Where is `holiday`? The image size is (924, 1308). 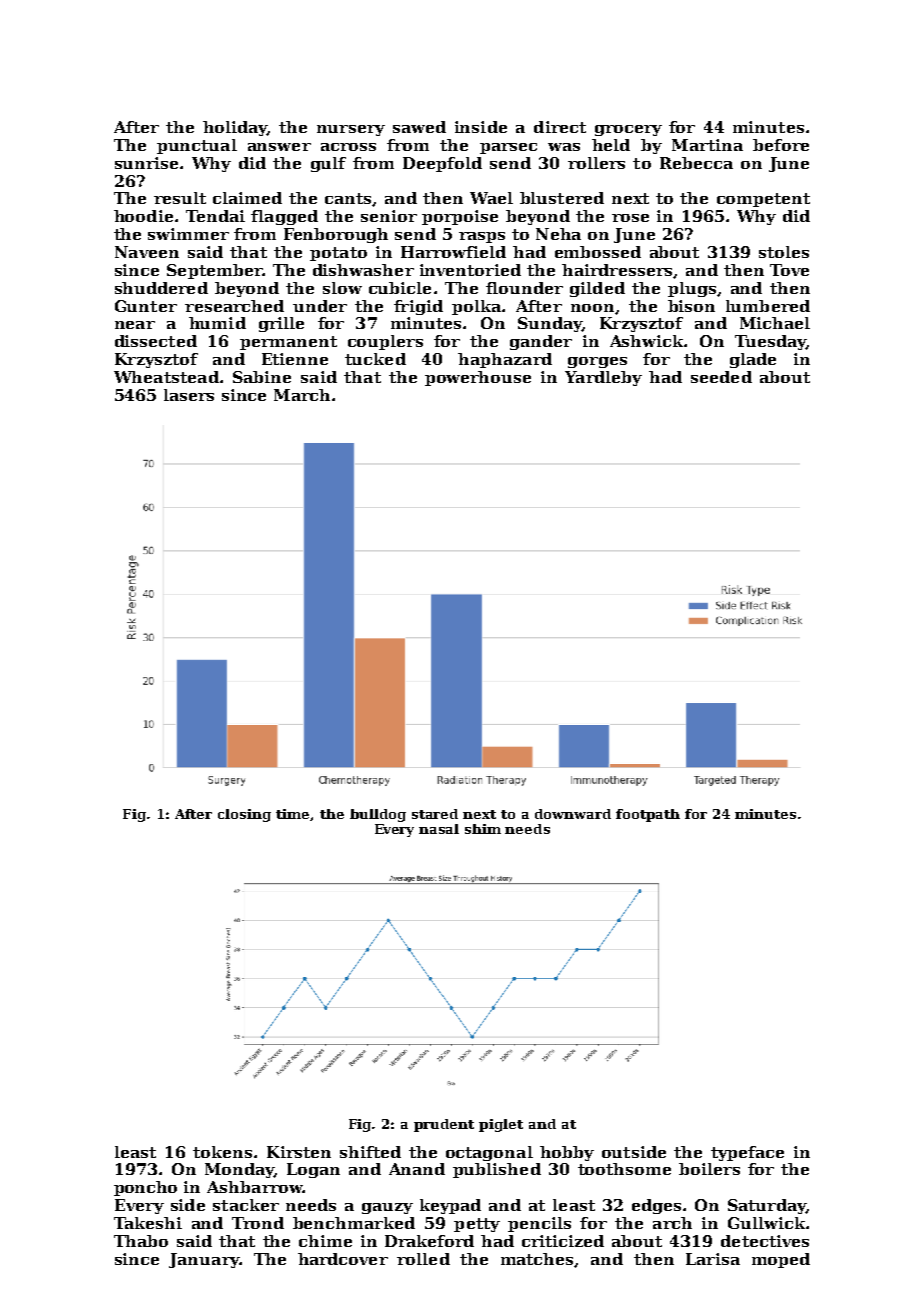
holiday is located at coordinates (235, 128).
